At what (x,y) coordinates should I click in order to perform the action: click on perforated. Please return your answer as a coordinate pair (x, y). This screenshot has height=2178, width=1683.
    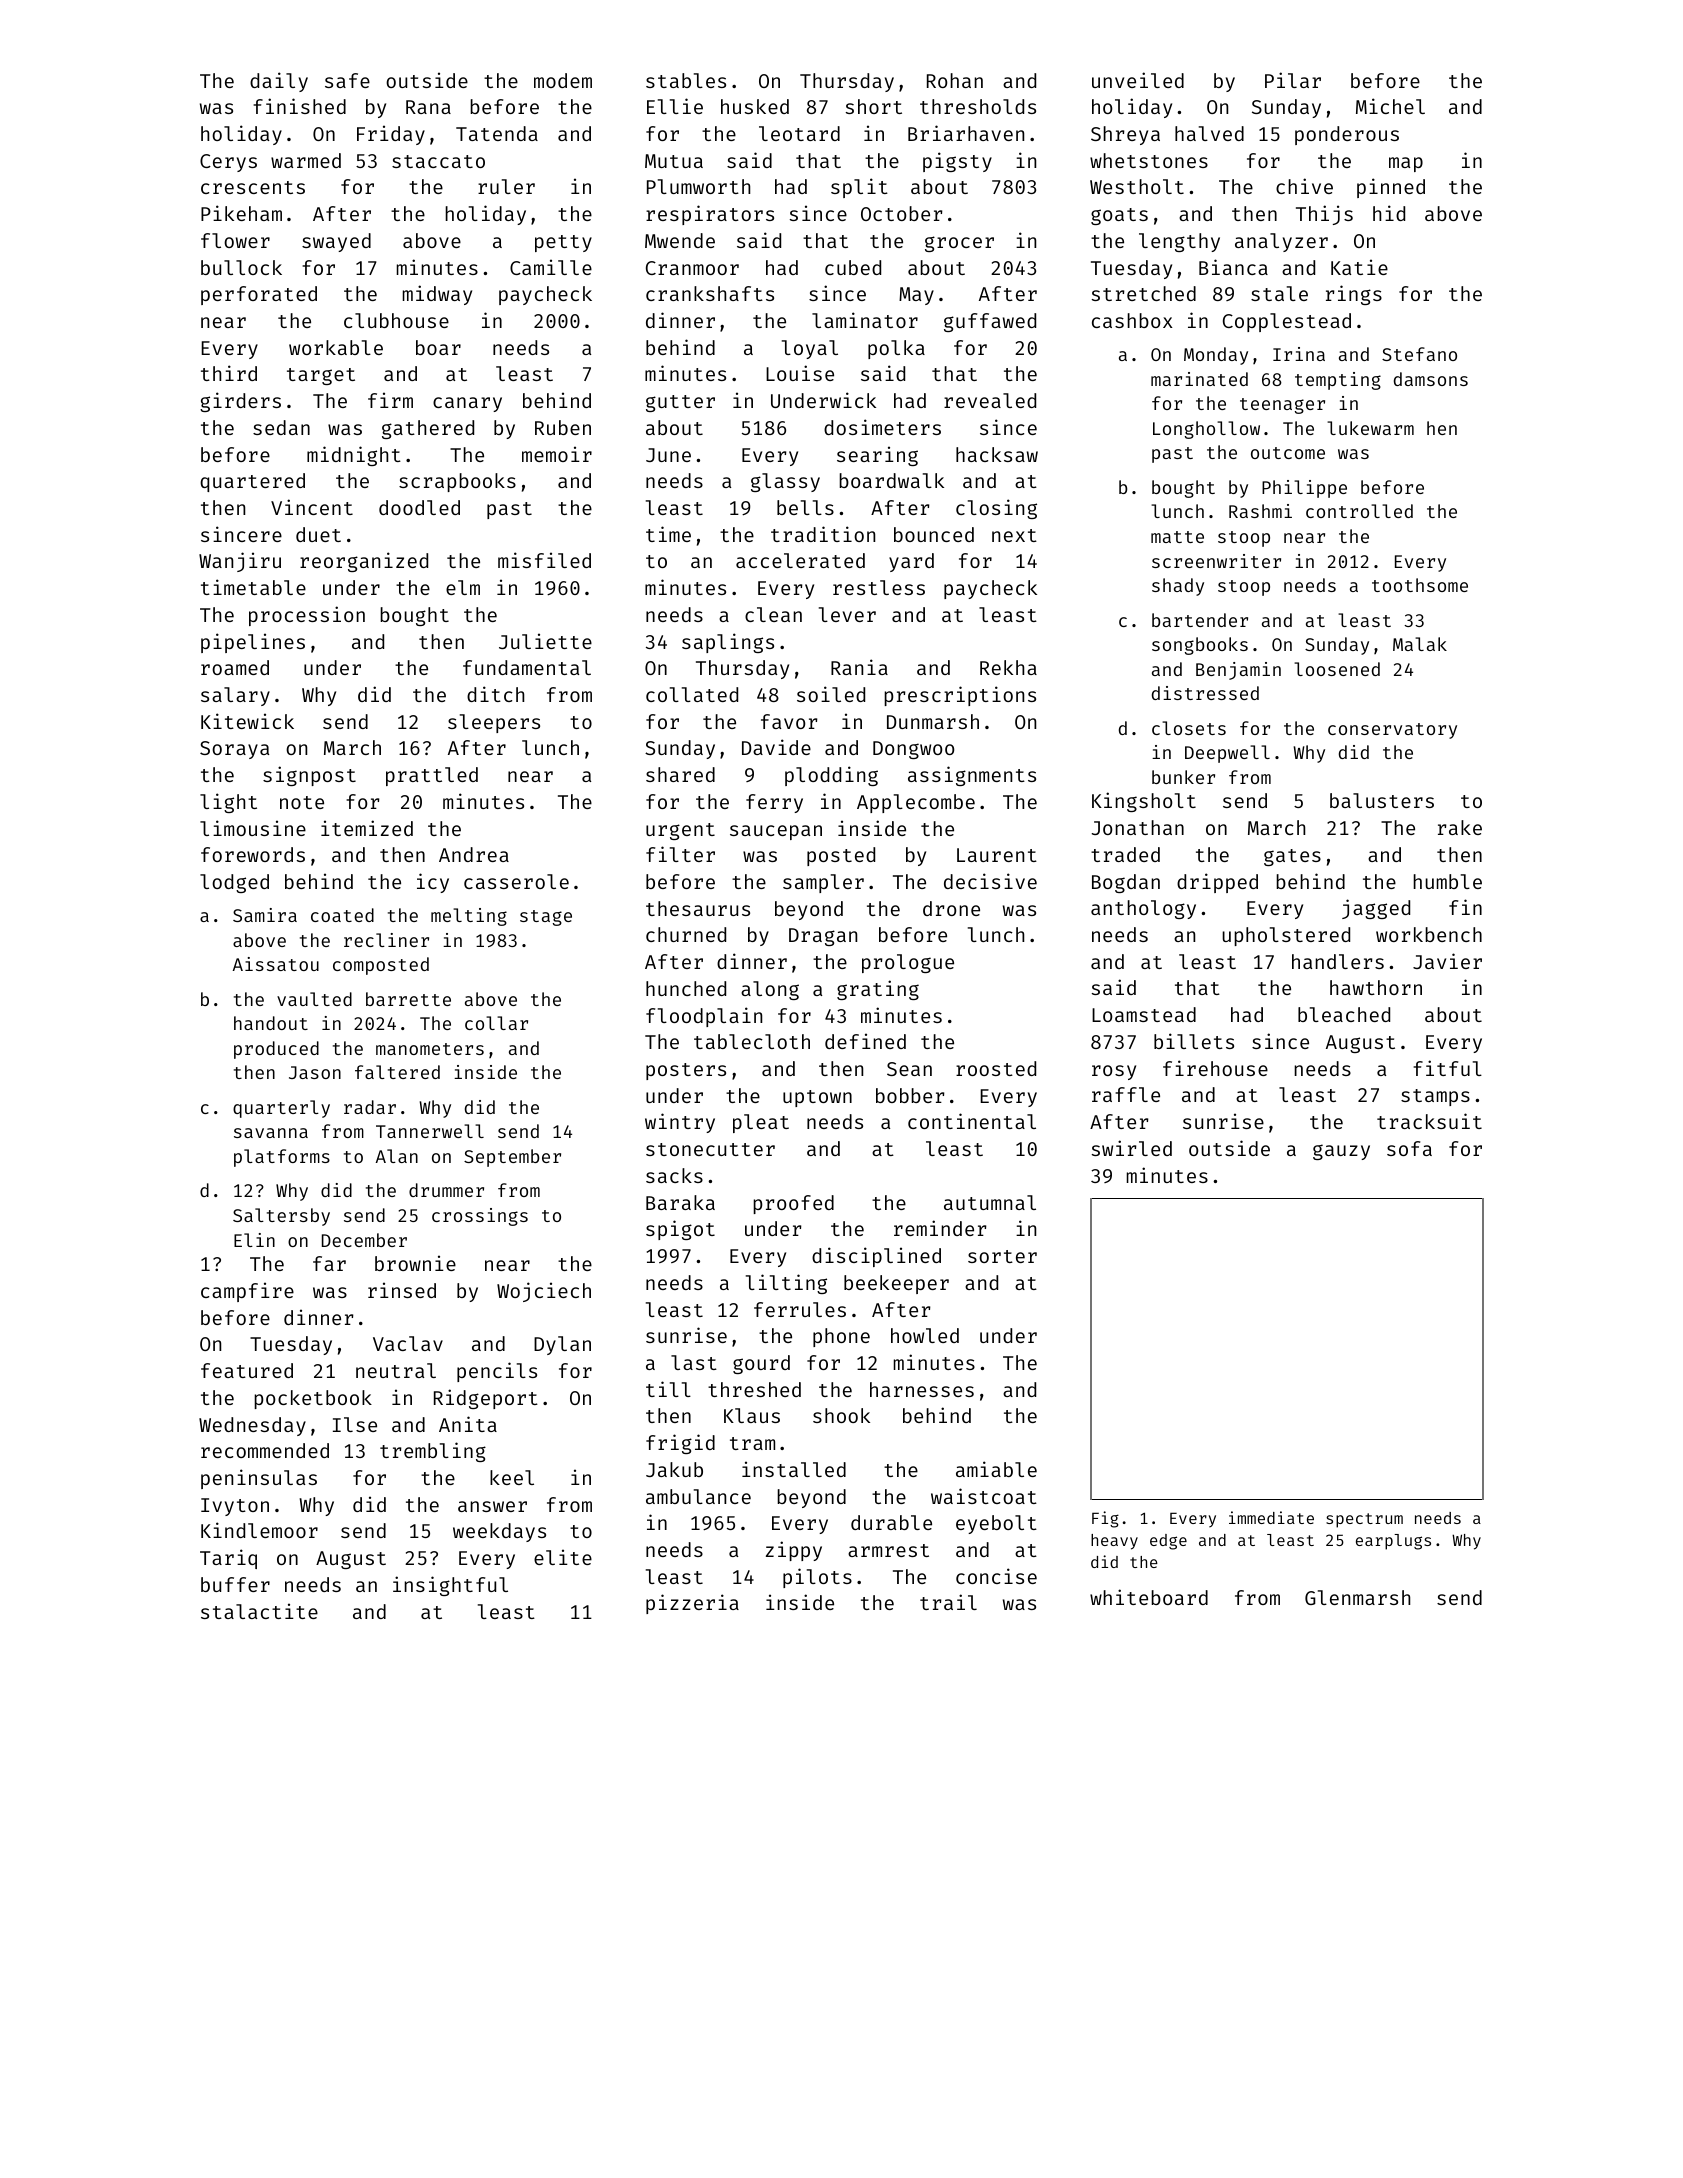
    Looking at the image, I should click on (259, 295).
